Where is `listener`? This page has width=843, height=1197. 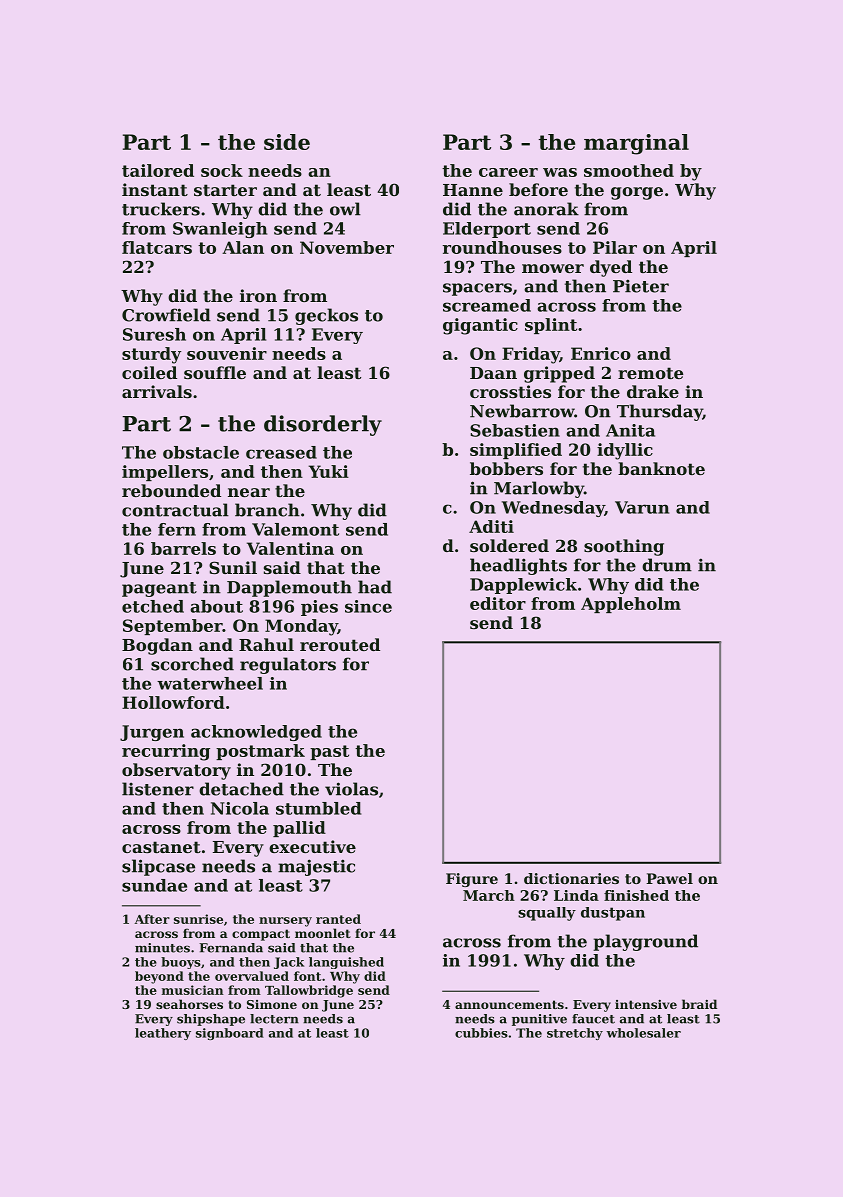 listener is located at coordinates (158, 789).
